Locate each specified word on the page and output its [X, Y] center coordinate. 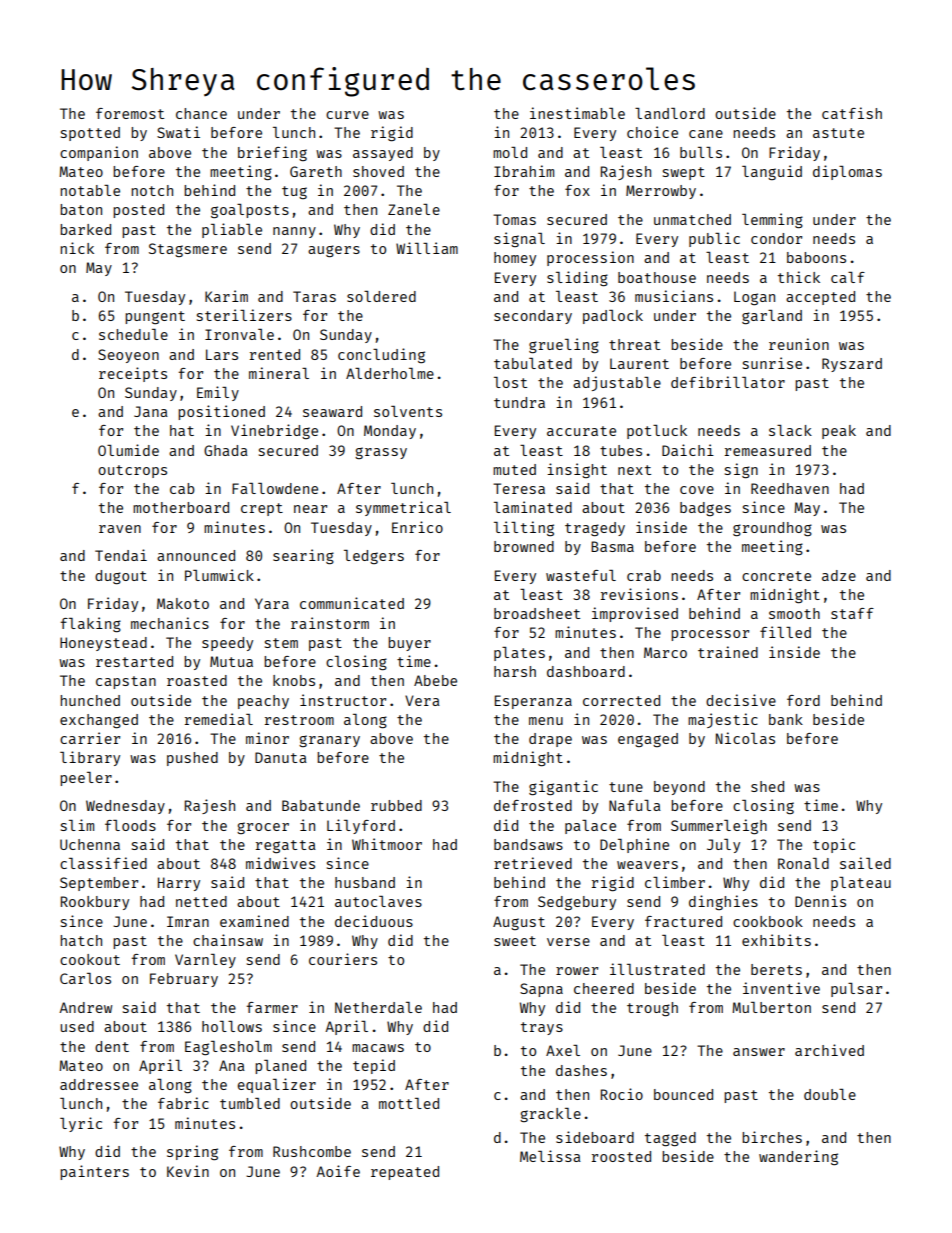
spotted [90, 134]
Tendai [121, 555]
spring [192, 1152]
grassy [381, 453]
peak [839, 432]
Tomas [514, 219]
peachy [263, 702]
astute [838, 133]
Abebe [435, 680]
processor [710, 635]
